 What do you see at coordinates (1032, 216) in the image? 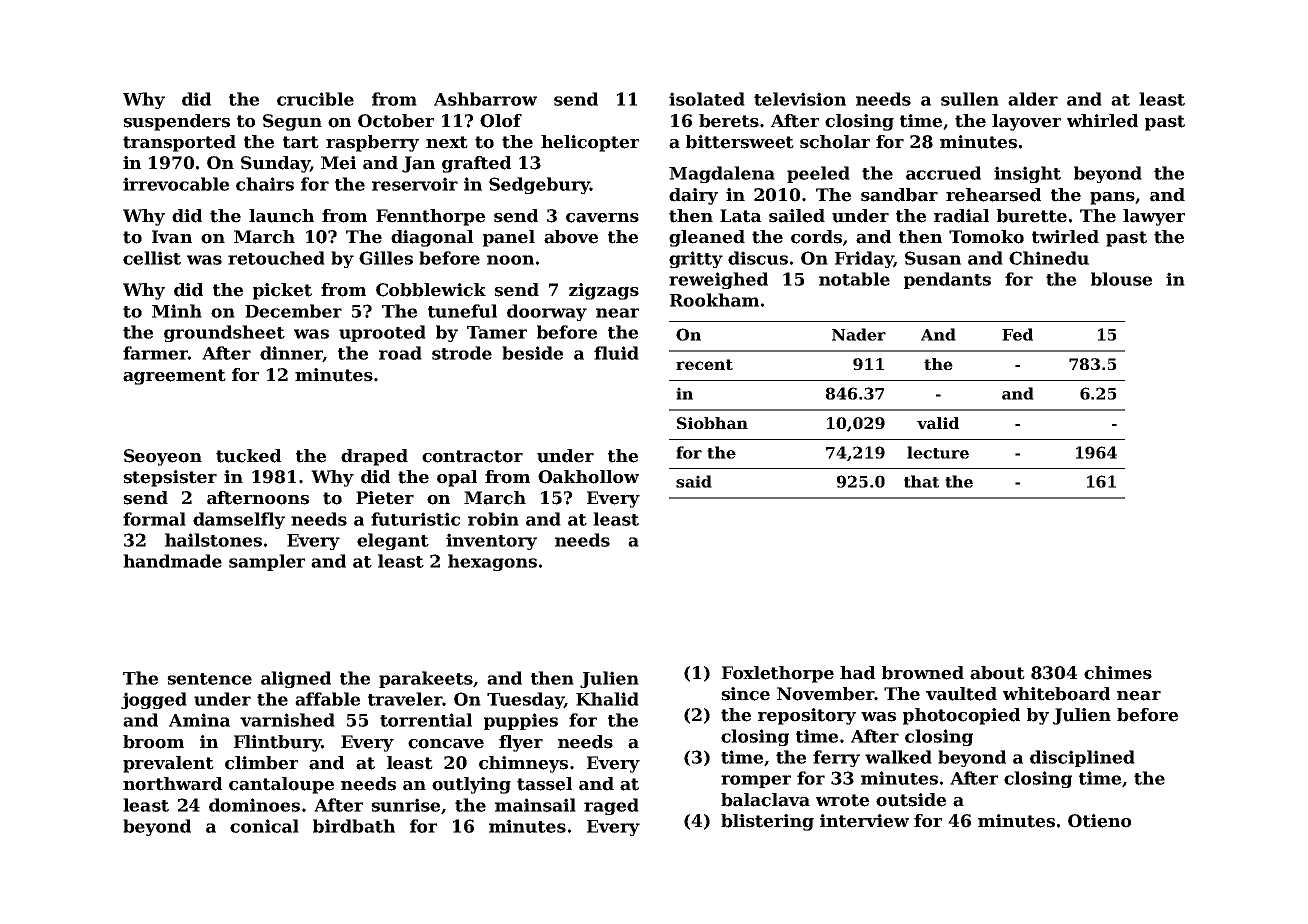
I see `burette` at bounding box center [1032, 216].
